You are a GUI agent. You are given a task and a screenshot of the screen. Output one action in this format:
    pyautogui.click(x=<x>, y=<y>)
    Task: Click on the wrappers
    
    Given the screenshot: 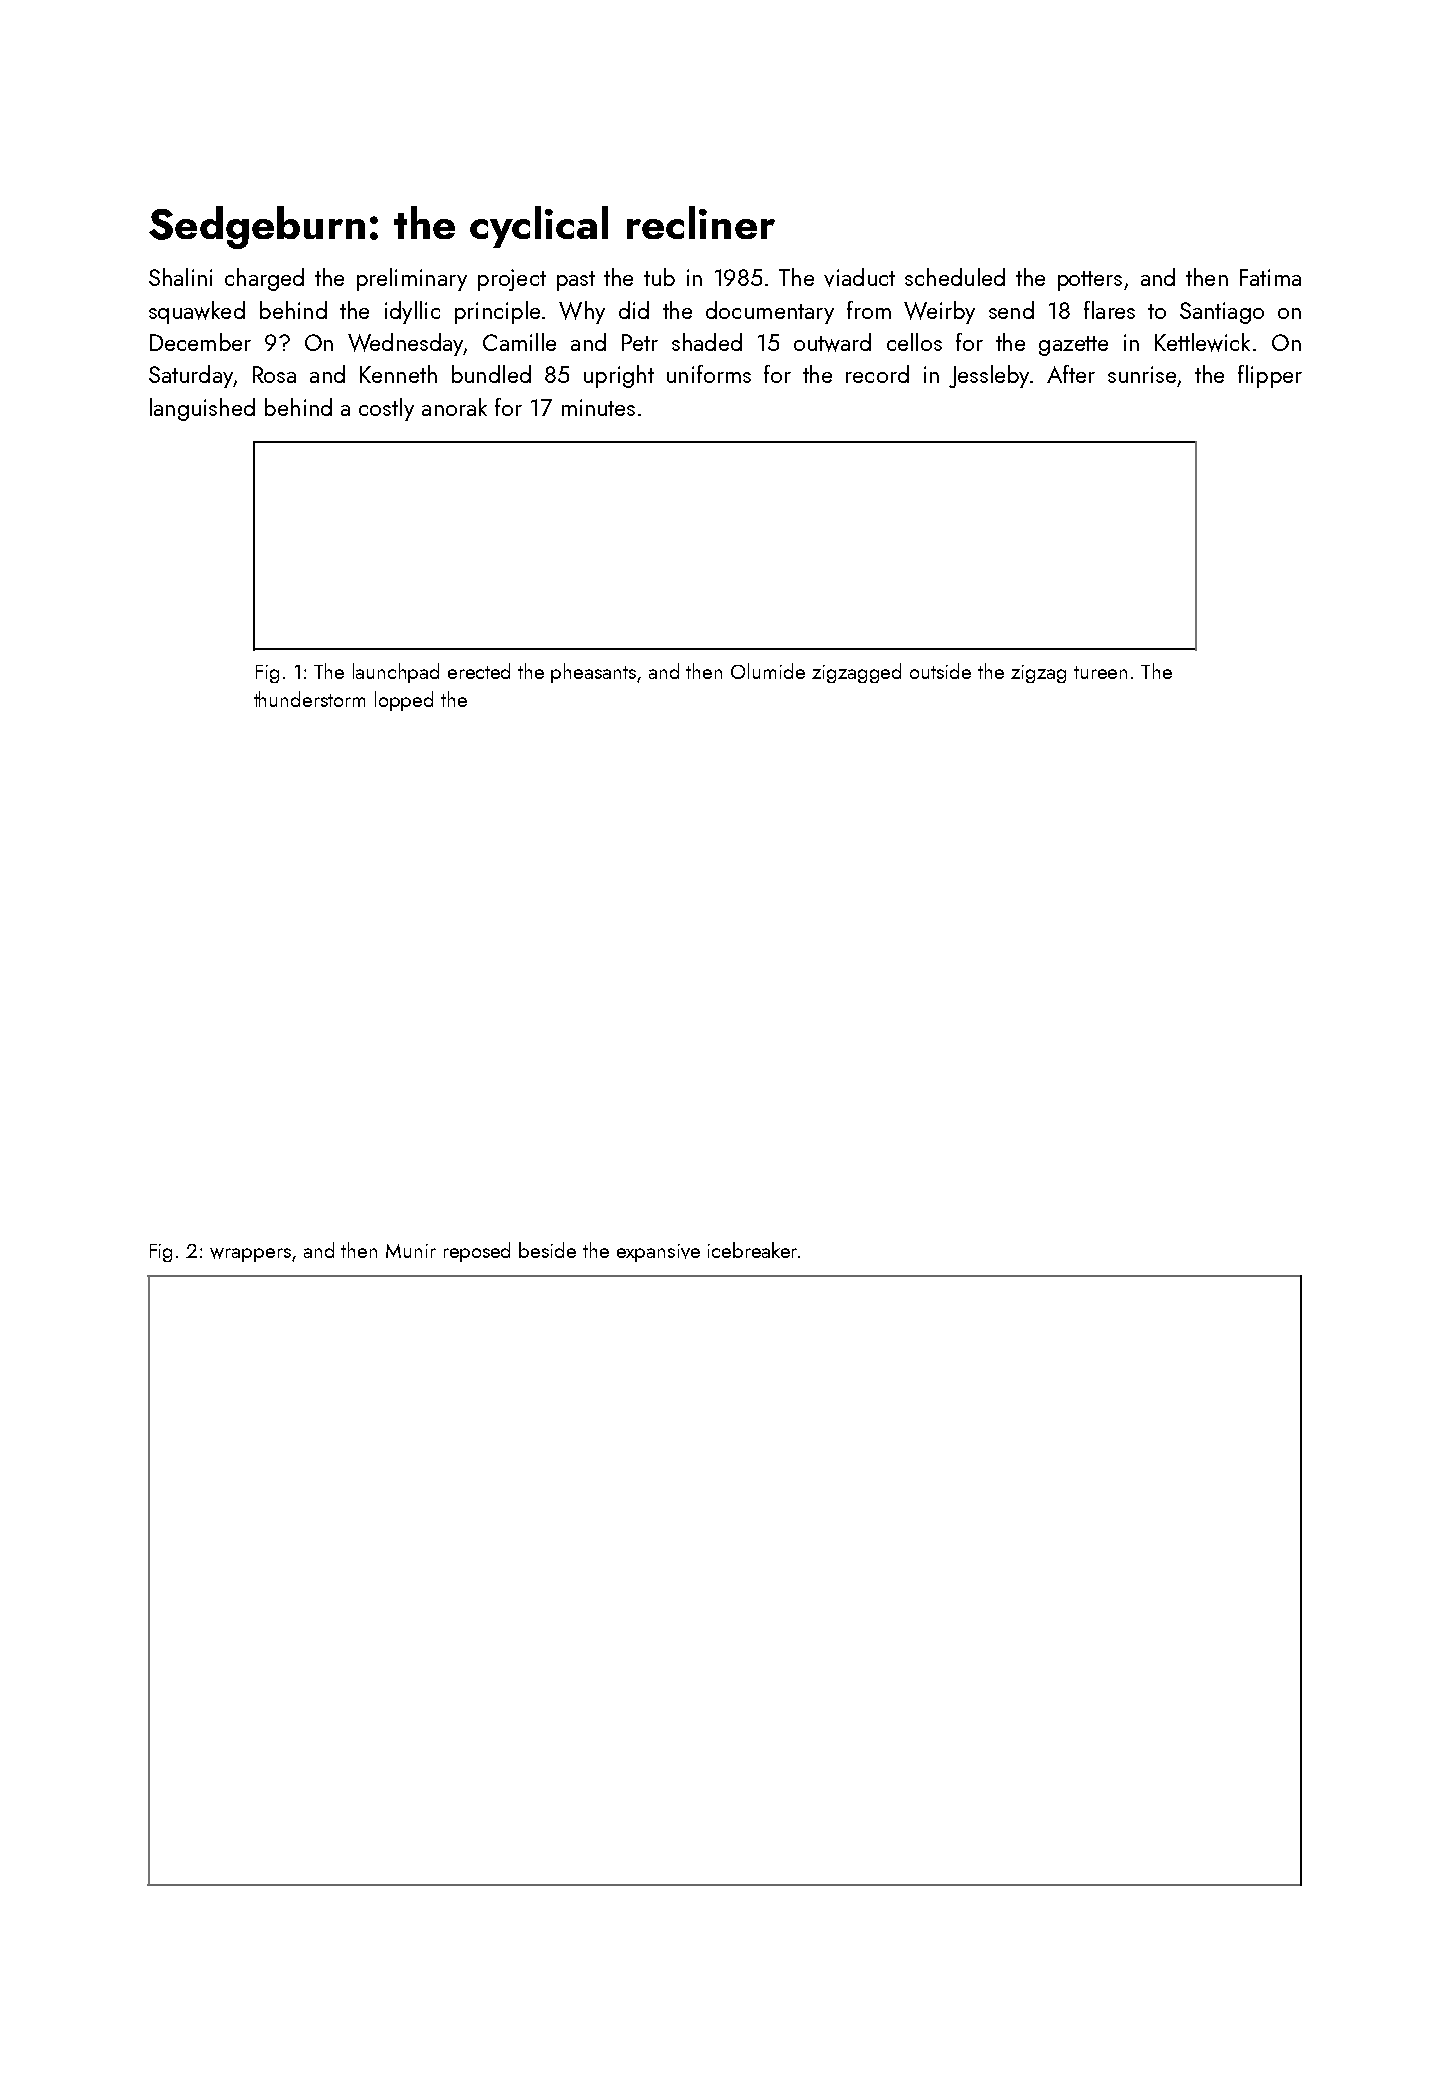 What is the action you would take?
    pyautogui.click(x=250, y=1255)
